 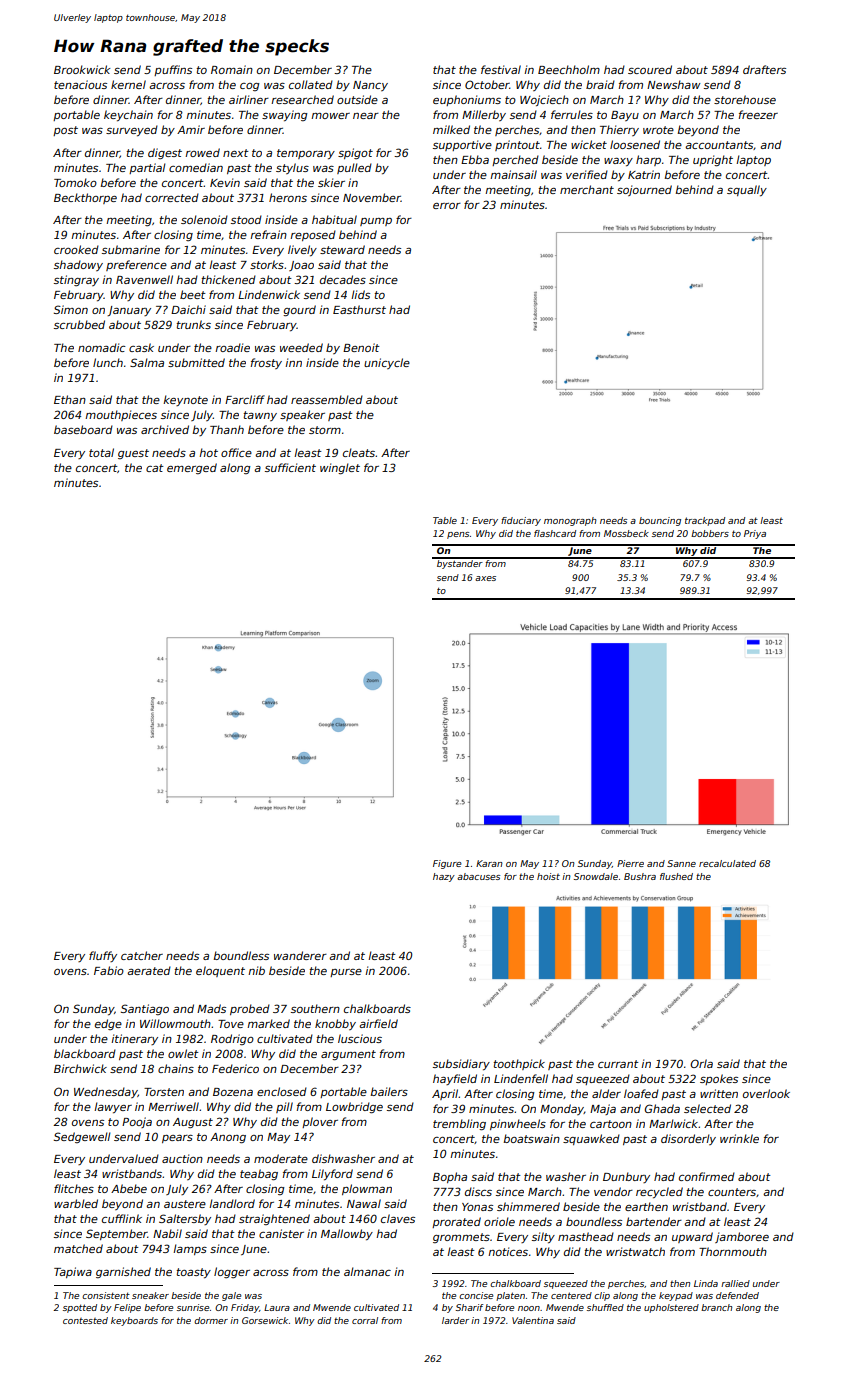 I want to click on bouncing, so click(x=660, y=521).
